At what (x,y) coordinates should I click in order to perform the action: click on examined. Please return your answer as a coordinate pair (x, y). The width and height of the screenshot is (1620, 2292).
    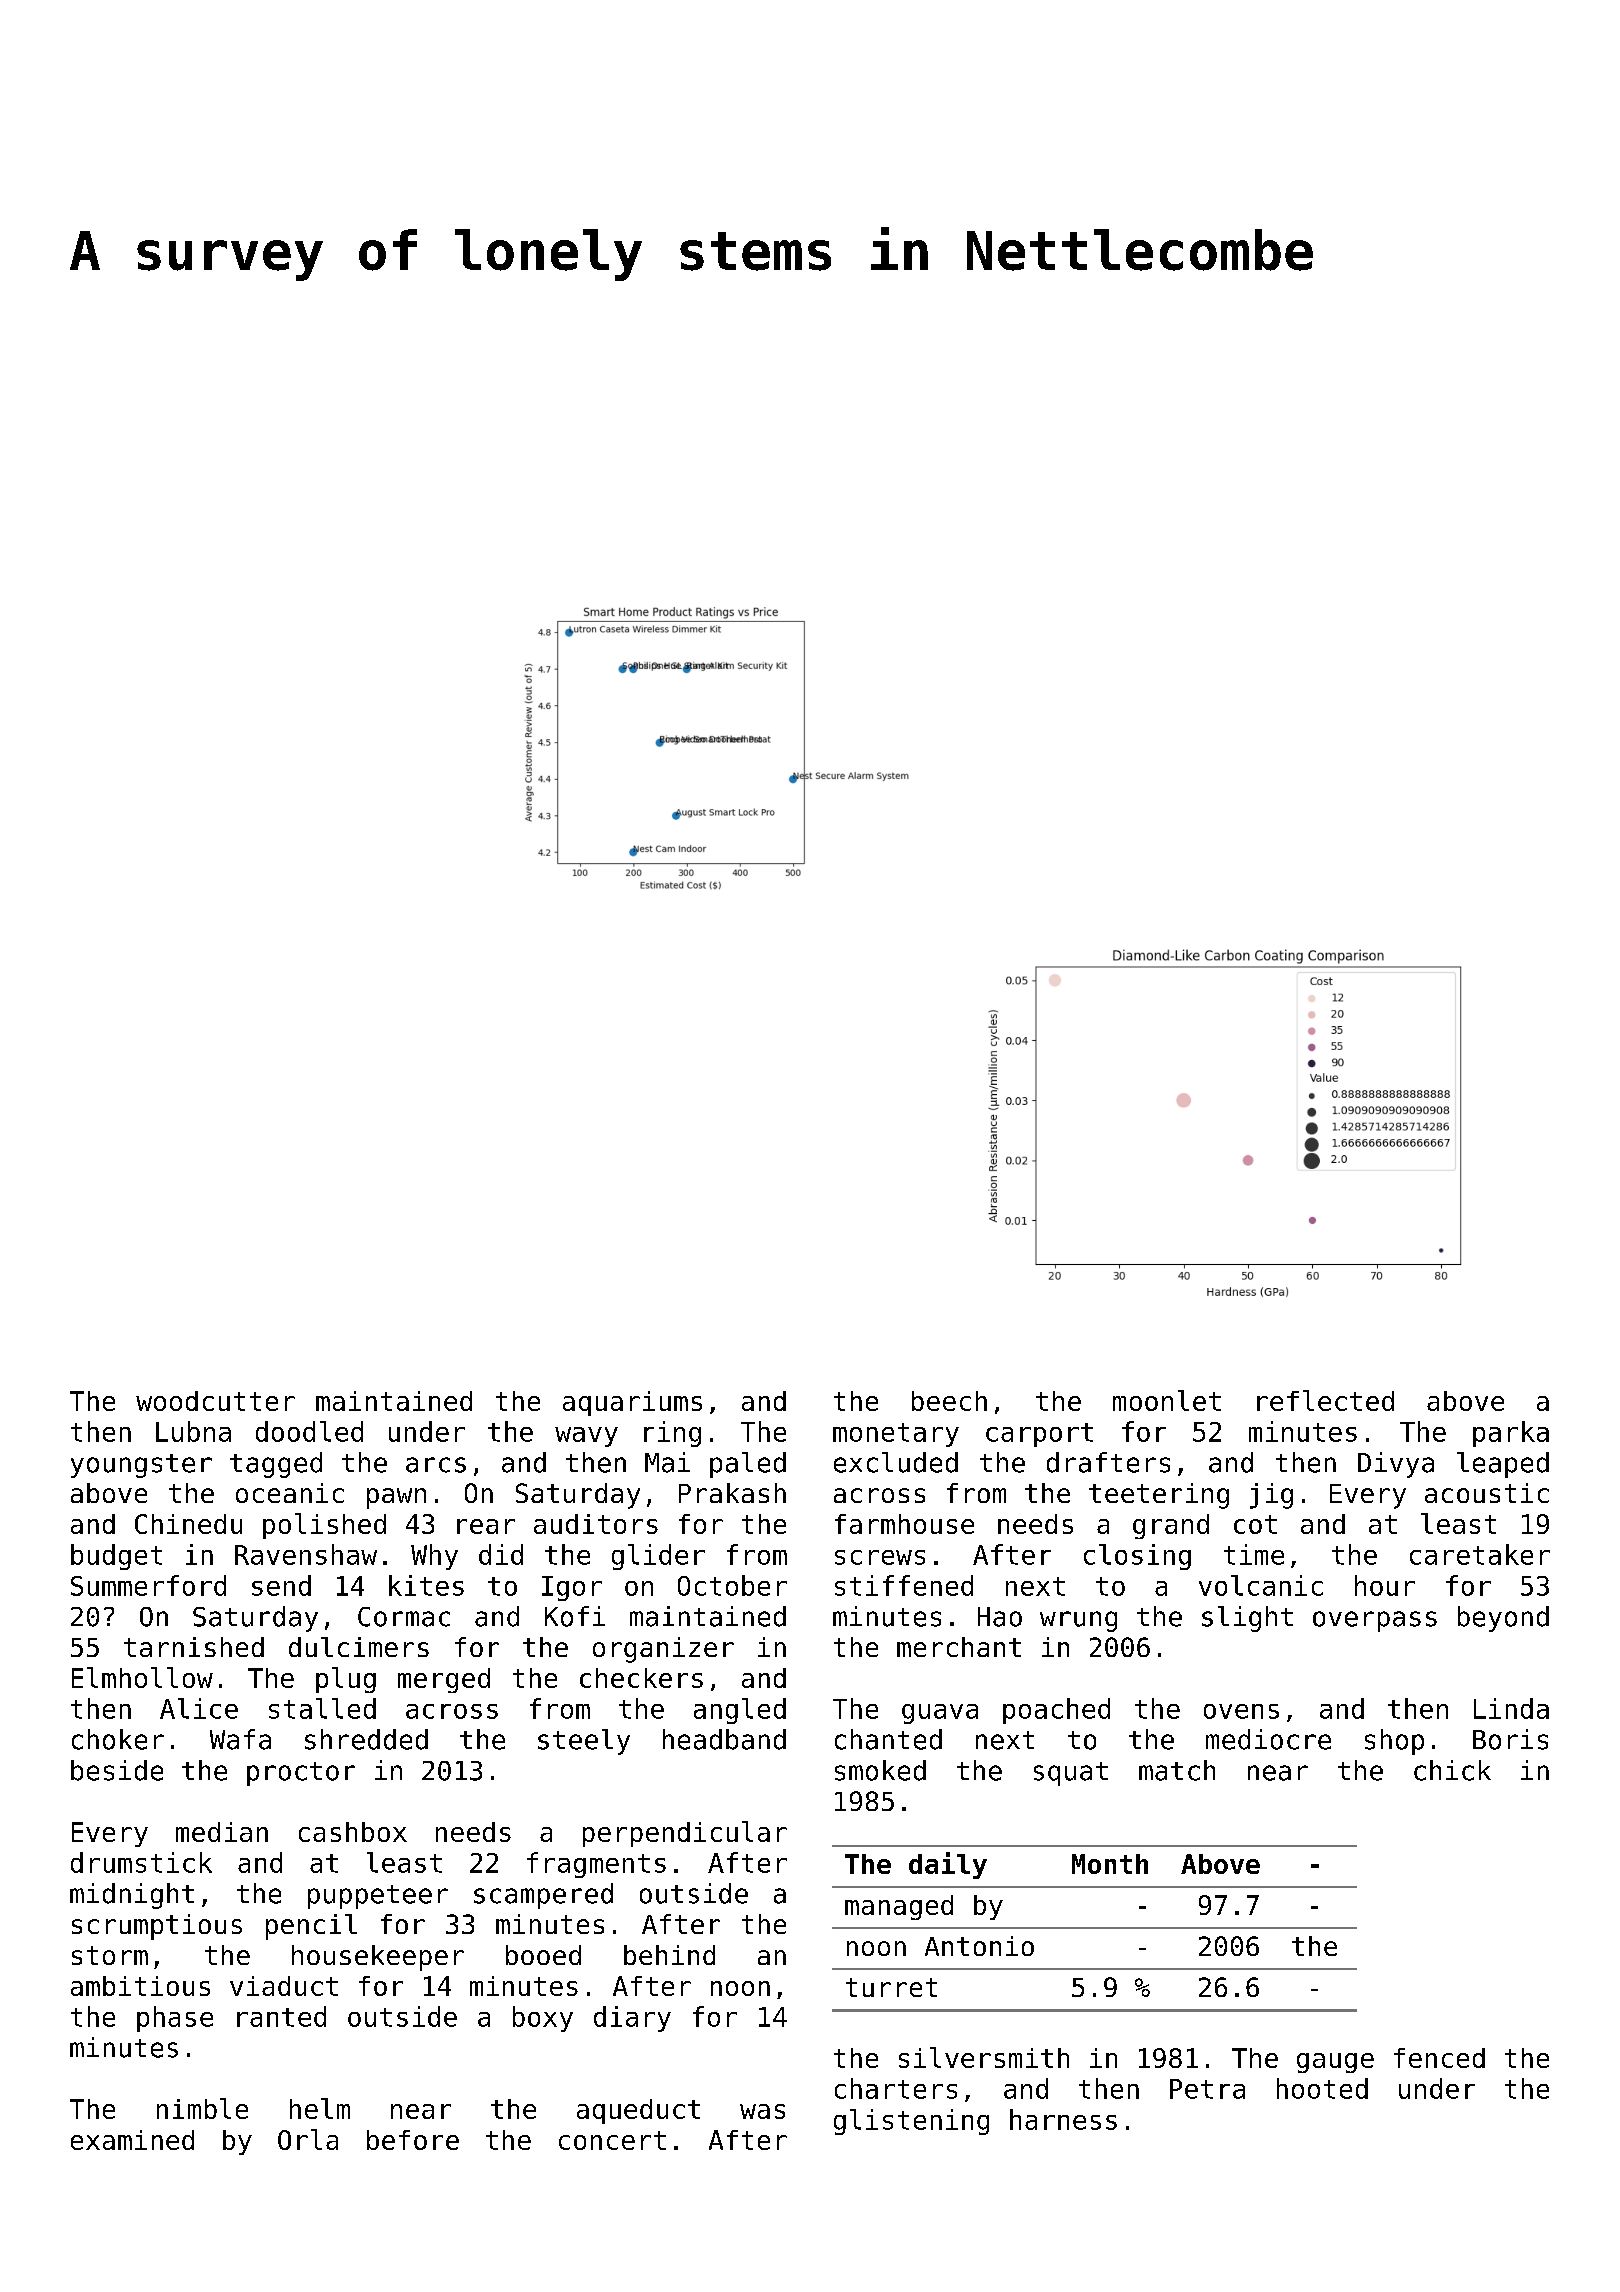
    Looking at the image, I should click on (132, 2140).
